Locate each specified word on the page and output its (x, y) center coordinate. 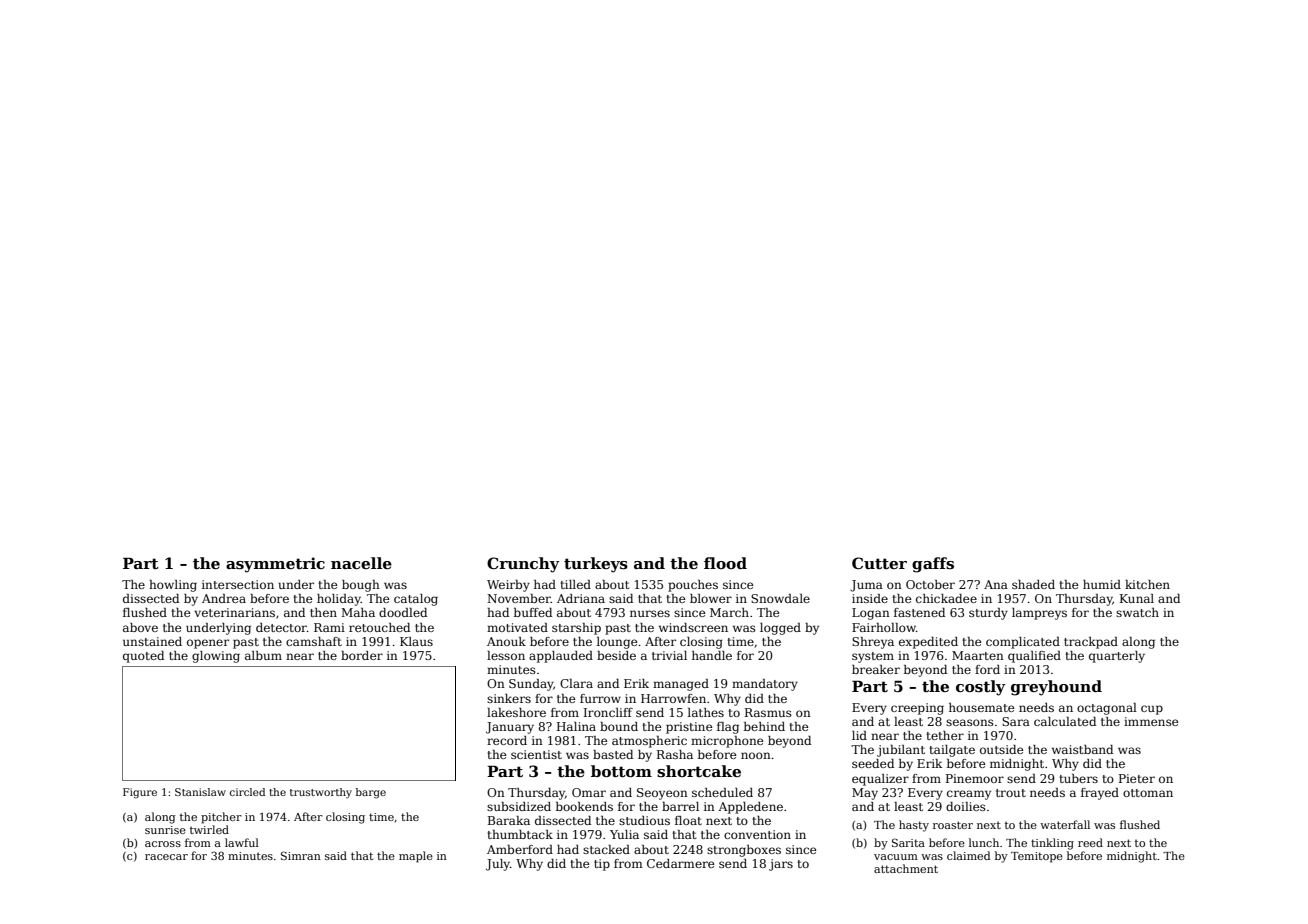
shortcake (699, 771)
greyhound (1056, 688)
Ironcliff (608, 712)
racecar (166, 857)
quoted (143, 657)
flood (725, 563)
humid (1102, 584)
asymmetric (275, 565)
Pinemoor (975, 778)
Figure (140, 793)
